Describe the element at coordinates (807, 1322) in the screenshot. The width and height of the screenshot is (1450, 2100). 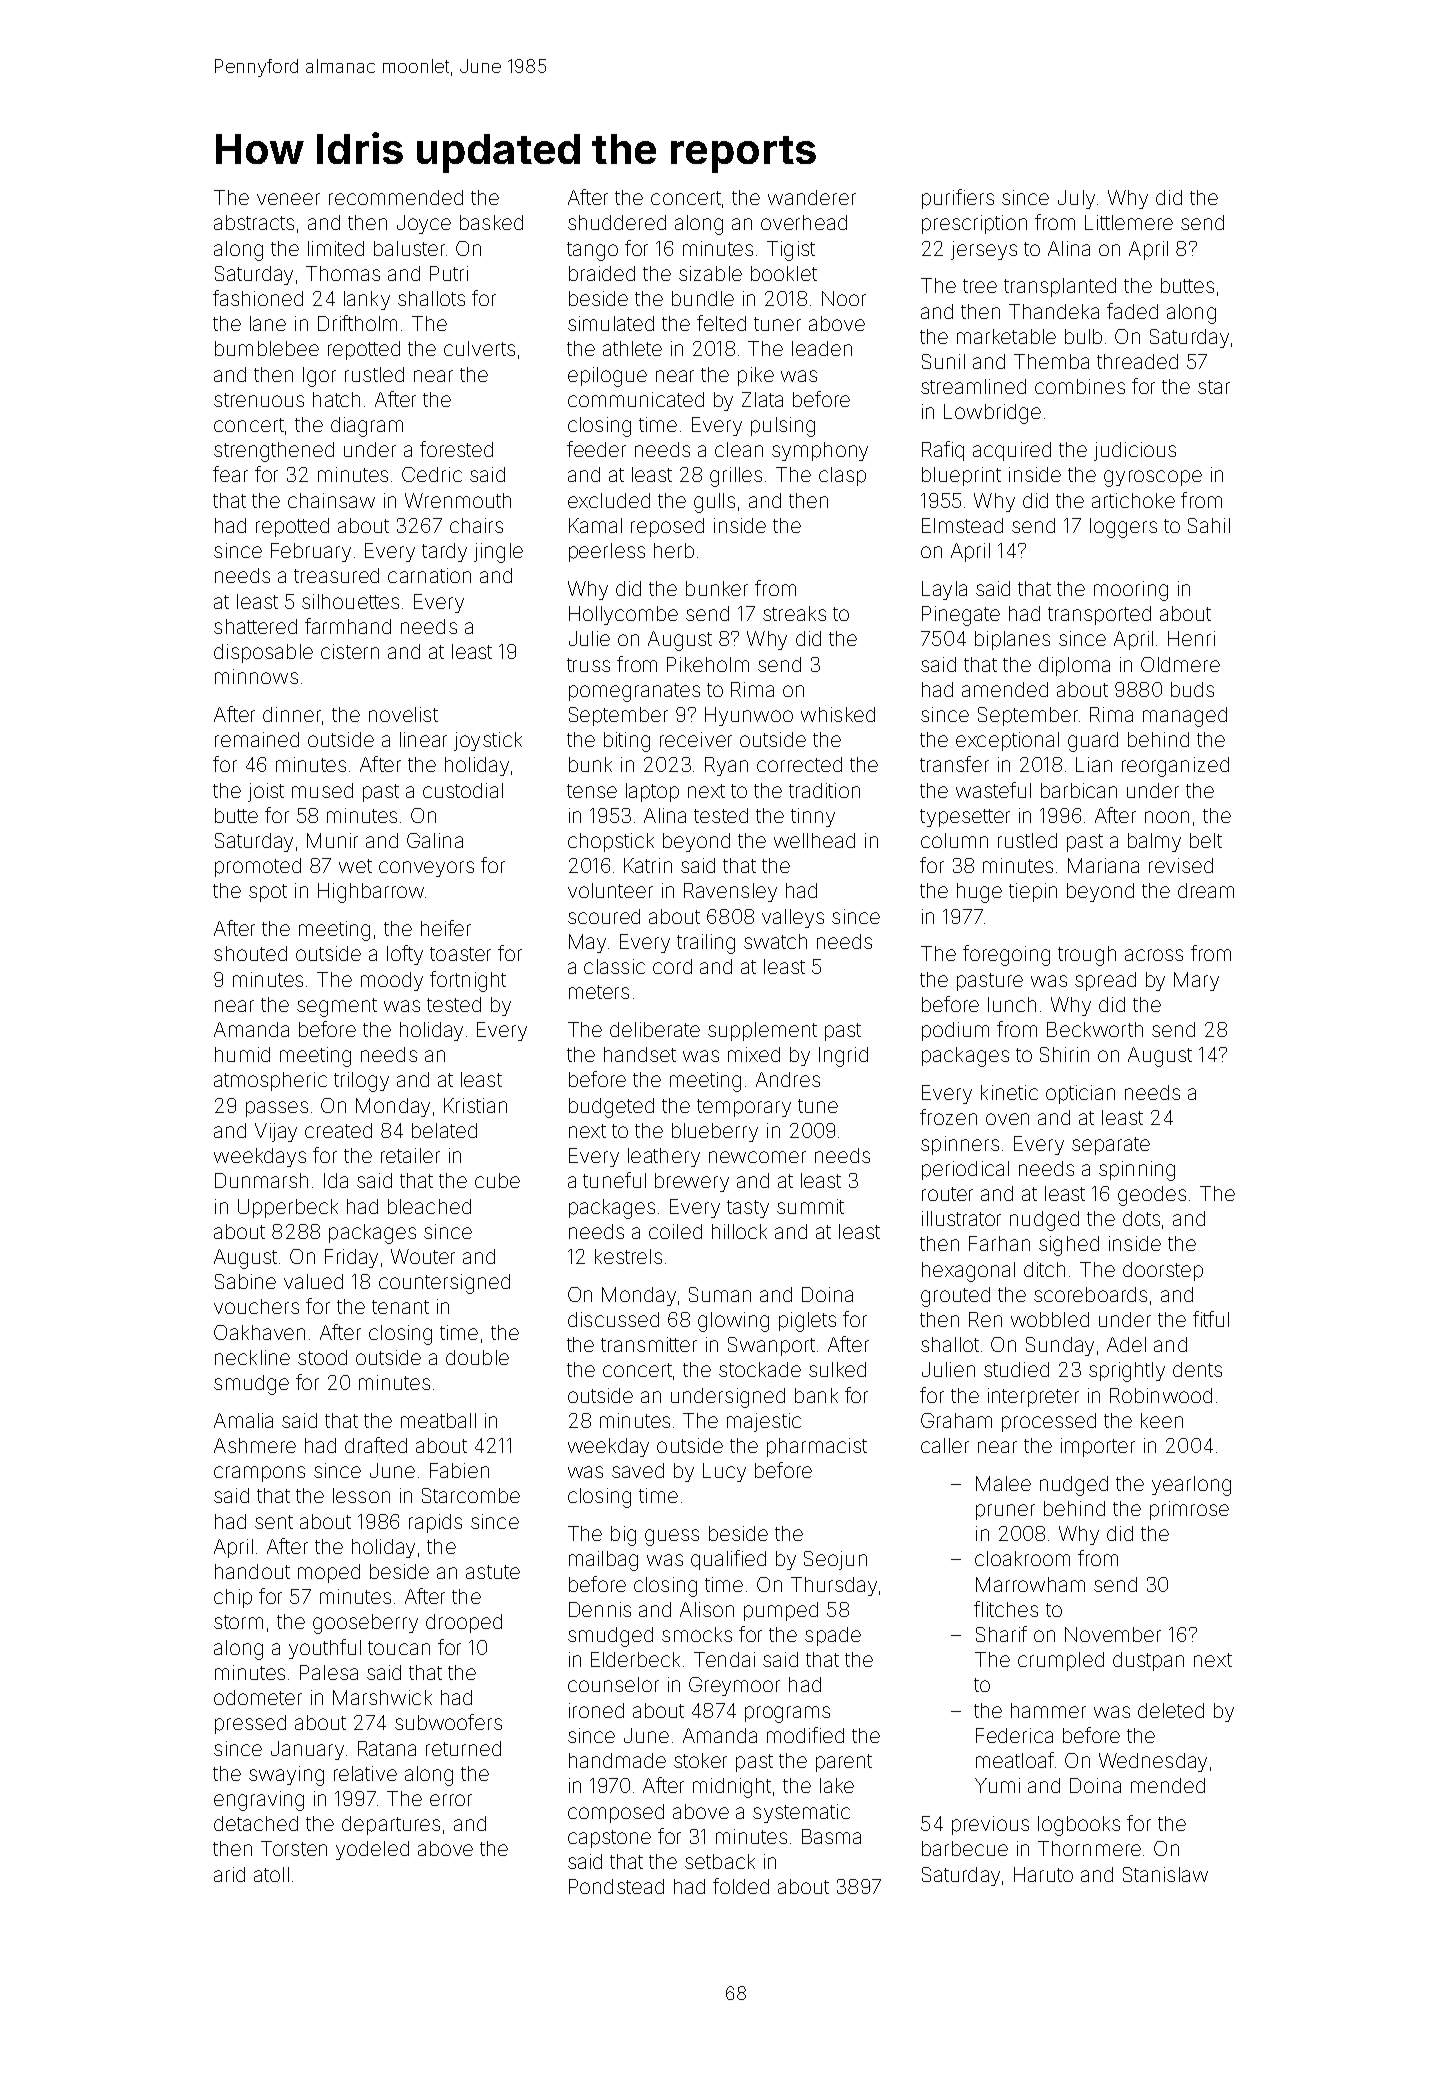
I see `piglets` at that location.
